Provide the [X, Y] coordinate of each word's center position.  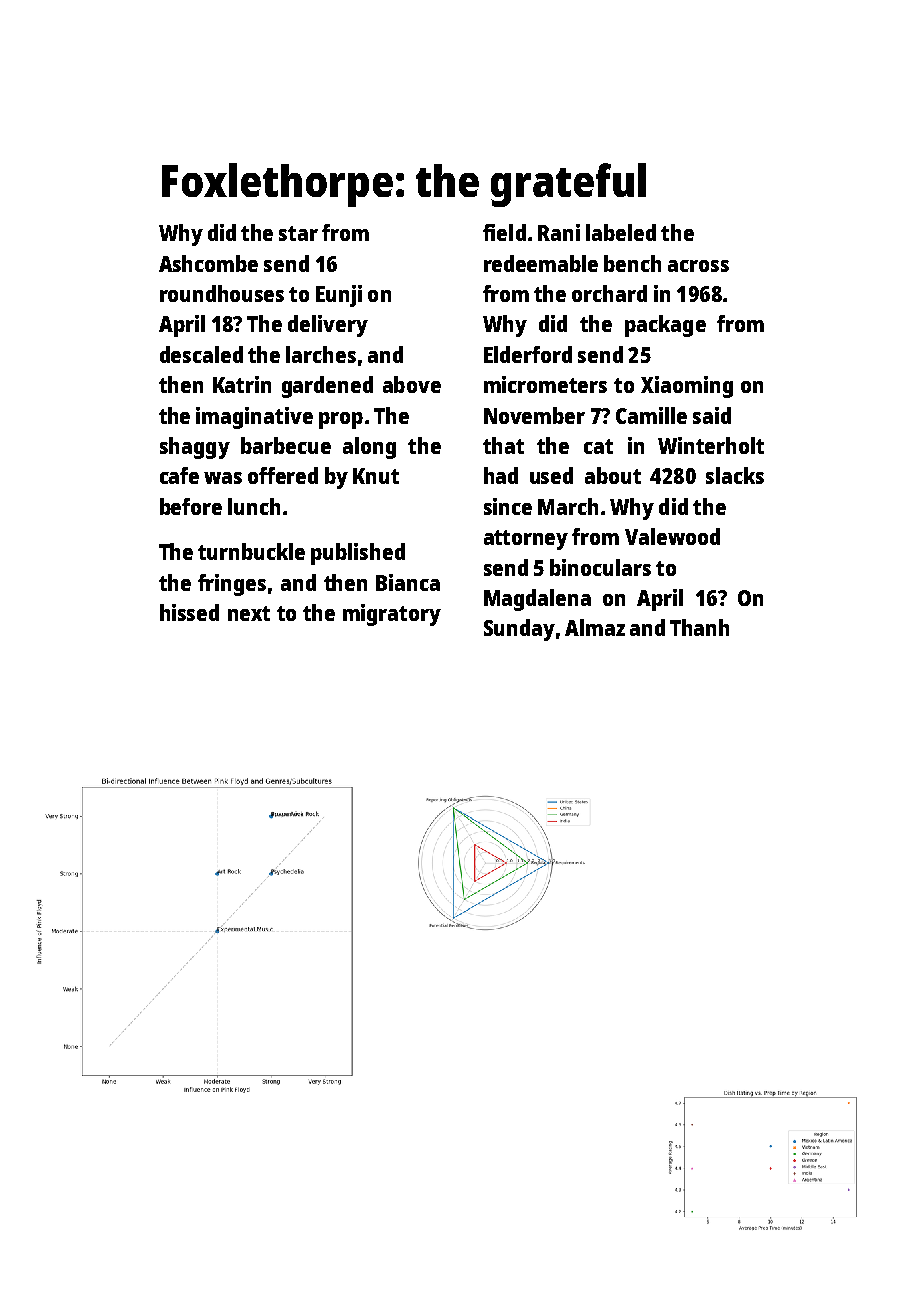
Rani [559, 232]
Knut [376, 476]
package [665, 326]
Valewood [672, 536]
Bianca [408, 582]
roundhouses [222, 293]
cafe [179, 475]
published [358, 554]
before [191, 506]
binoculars [600, 567]
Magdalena [537, 600]
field [504, 232]
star [298, 233]
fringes [232, 585]
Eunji [339, 296]
